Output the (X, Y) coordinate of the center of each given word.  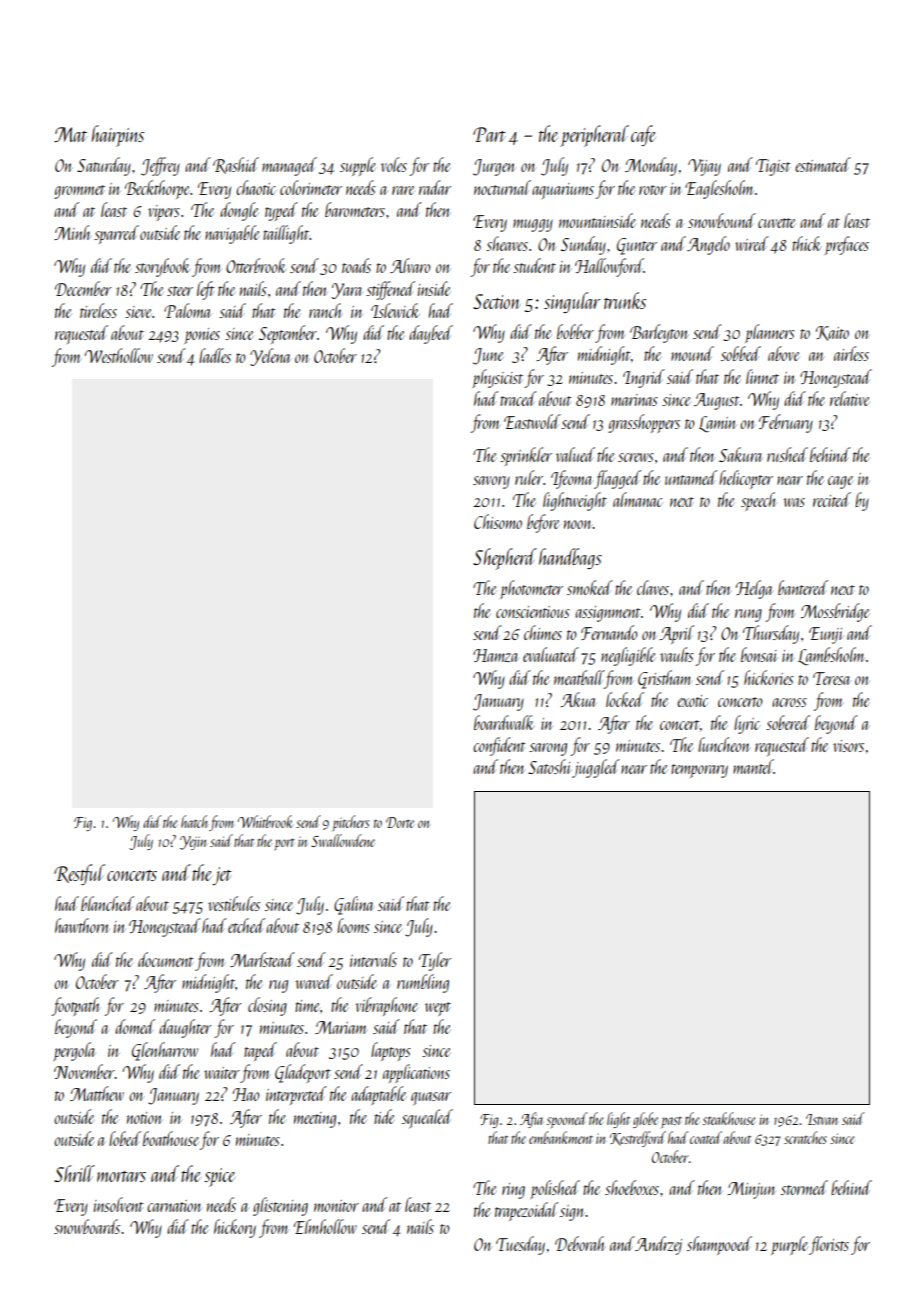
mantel (753, 766)
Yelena (270, 357)
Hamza (496, 655)
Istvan (822, 1119)
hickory (235, 1228)
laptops (391, 1051)
